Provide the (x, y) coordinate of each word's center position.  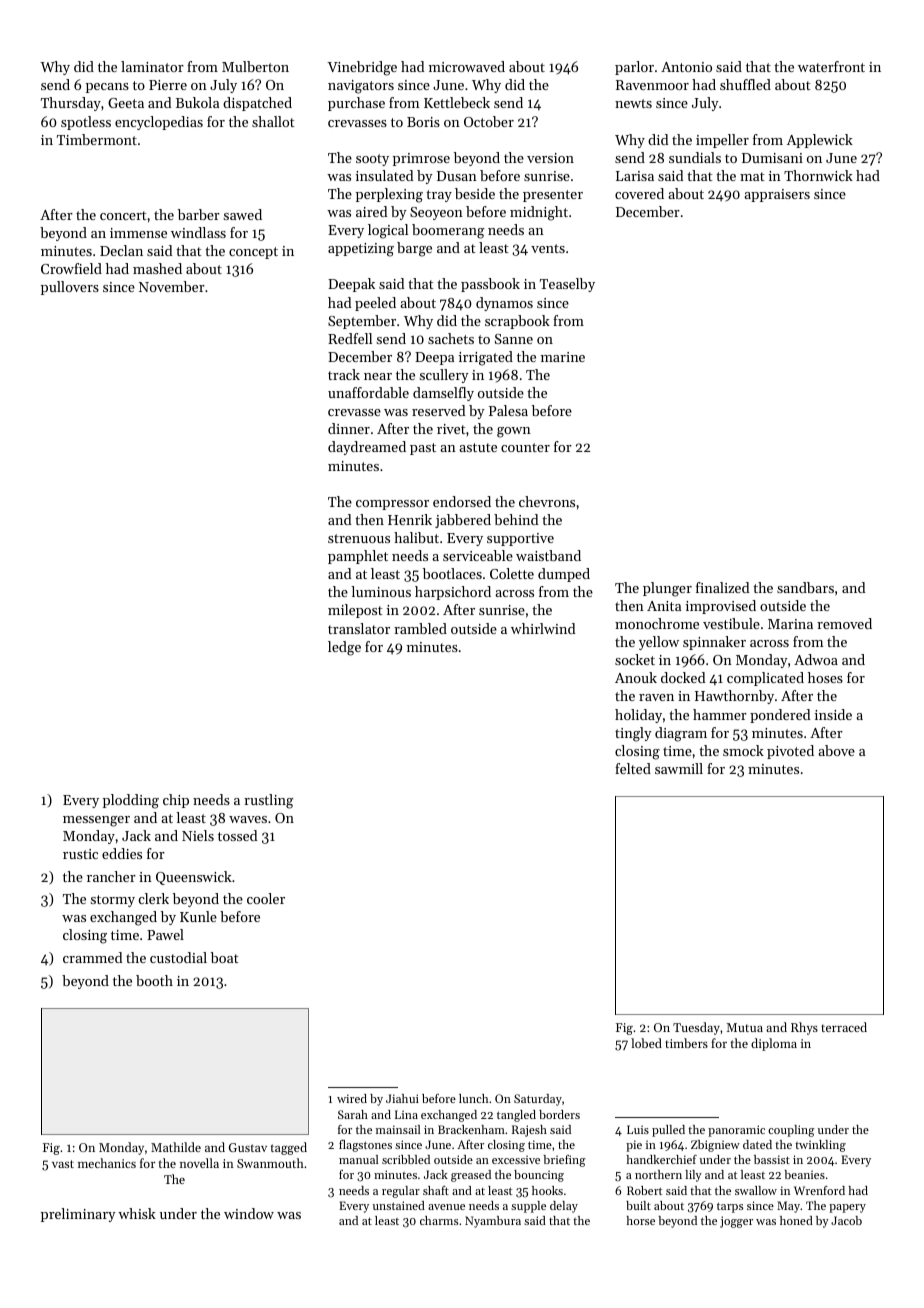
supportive (520, 539)
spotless (86, 123)
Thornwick (818, 175)
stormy (113, 901)
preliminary (78, 1215)
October (489, 121)
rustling (268, 801)
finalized (723, 587)
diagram (681, 734)
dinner (349, 428)
